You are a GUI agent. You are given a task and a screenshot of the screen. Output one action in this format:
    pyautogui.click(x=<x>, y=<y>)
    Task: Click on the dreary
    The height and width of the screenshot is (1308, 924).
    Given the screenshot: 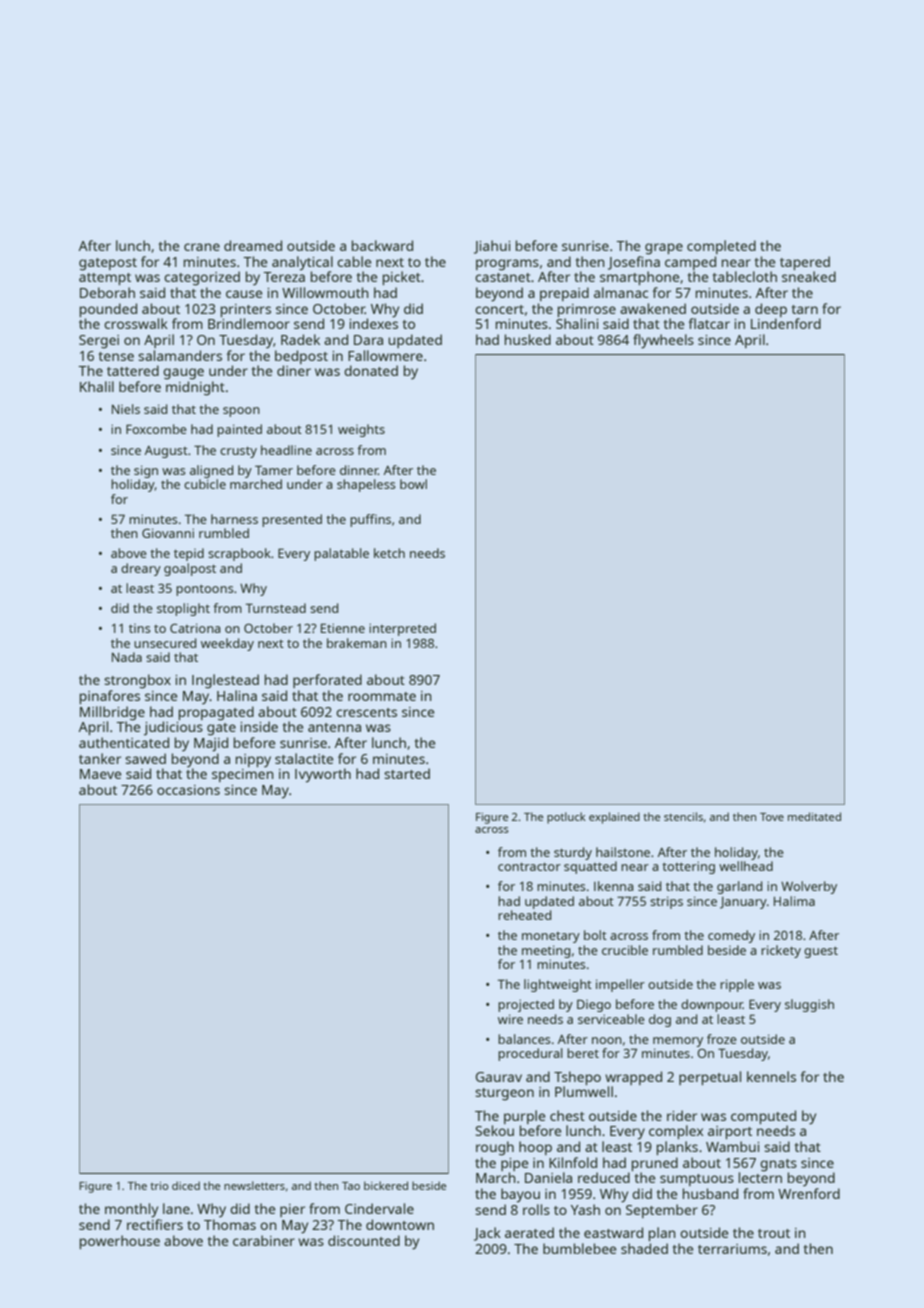 What is the action you would take?
    pyautogui.click(x=141, y=569)
